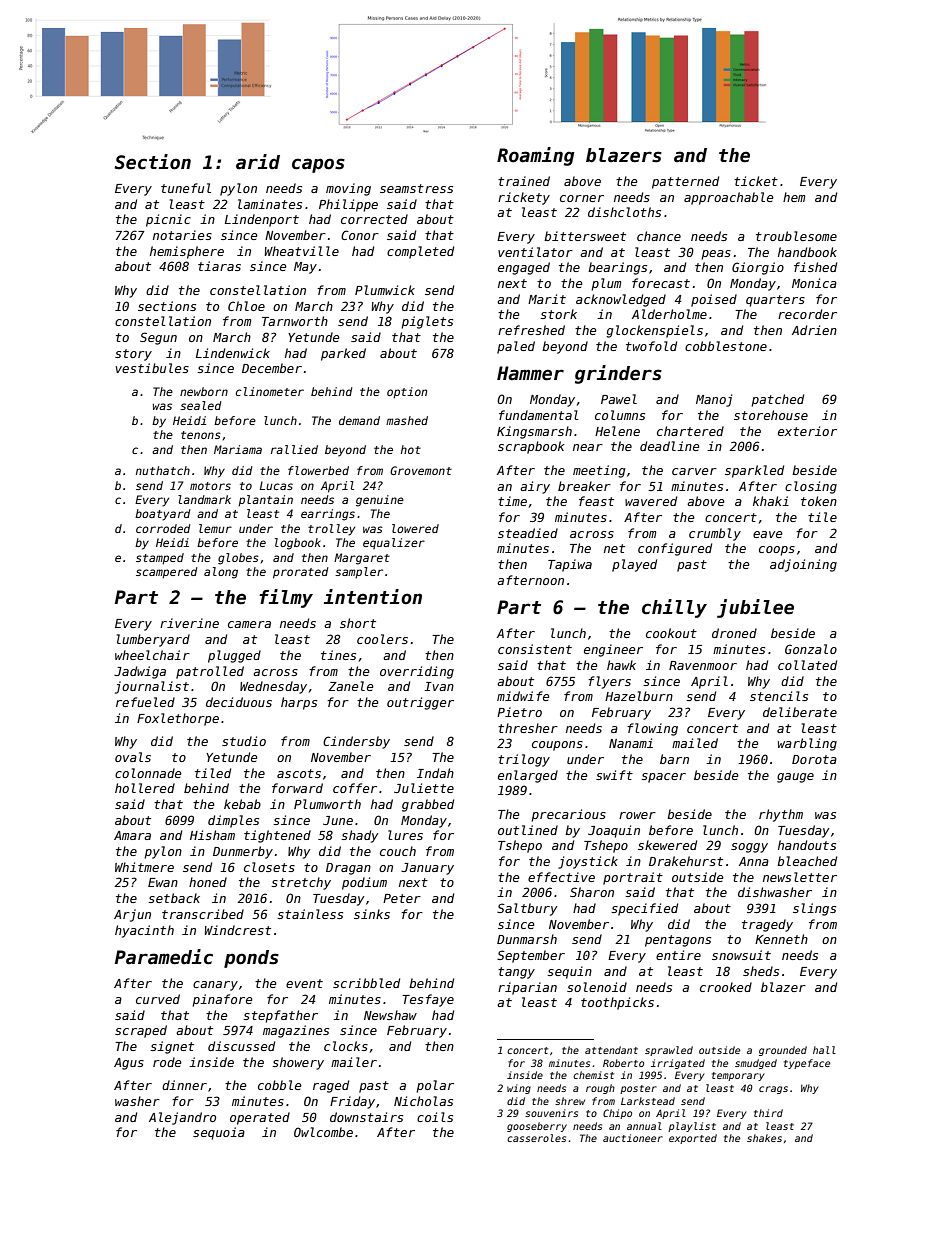 This image has height=1233, width=952. Describe the element at coordinates (233, 821) in the image. I see `dimples` at that location.
